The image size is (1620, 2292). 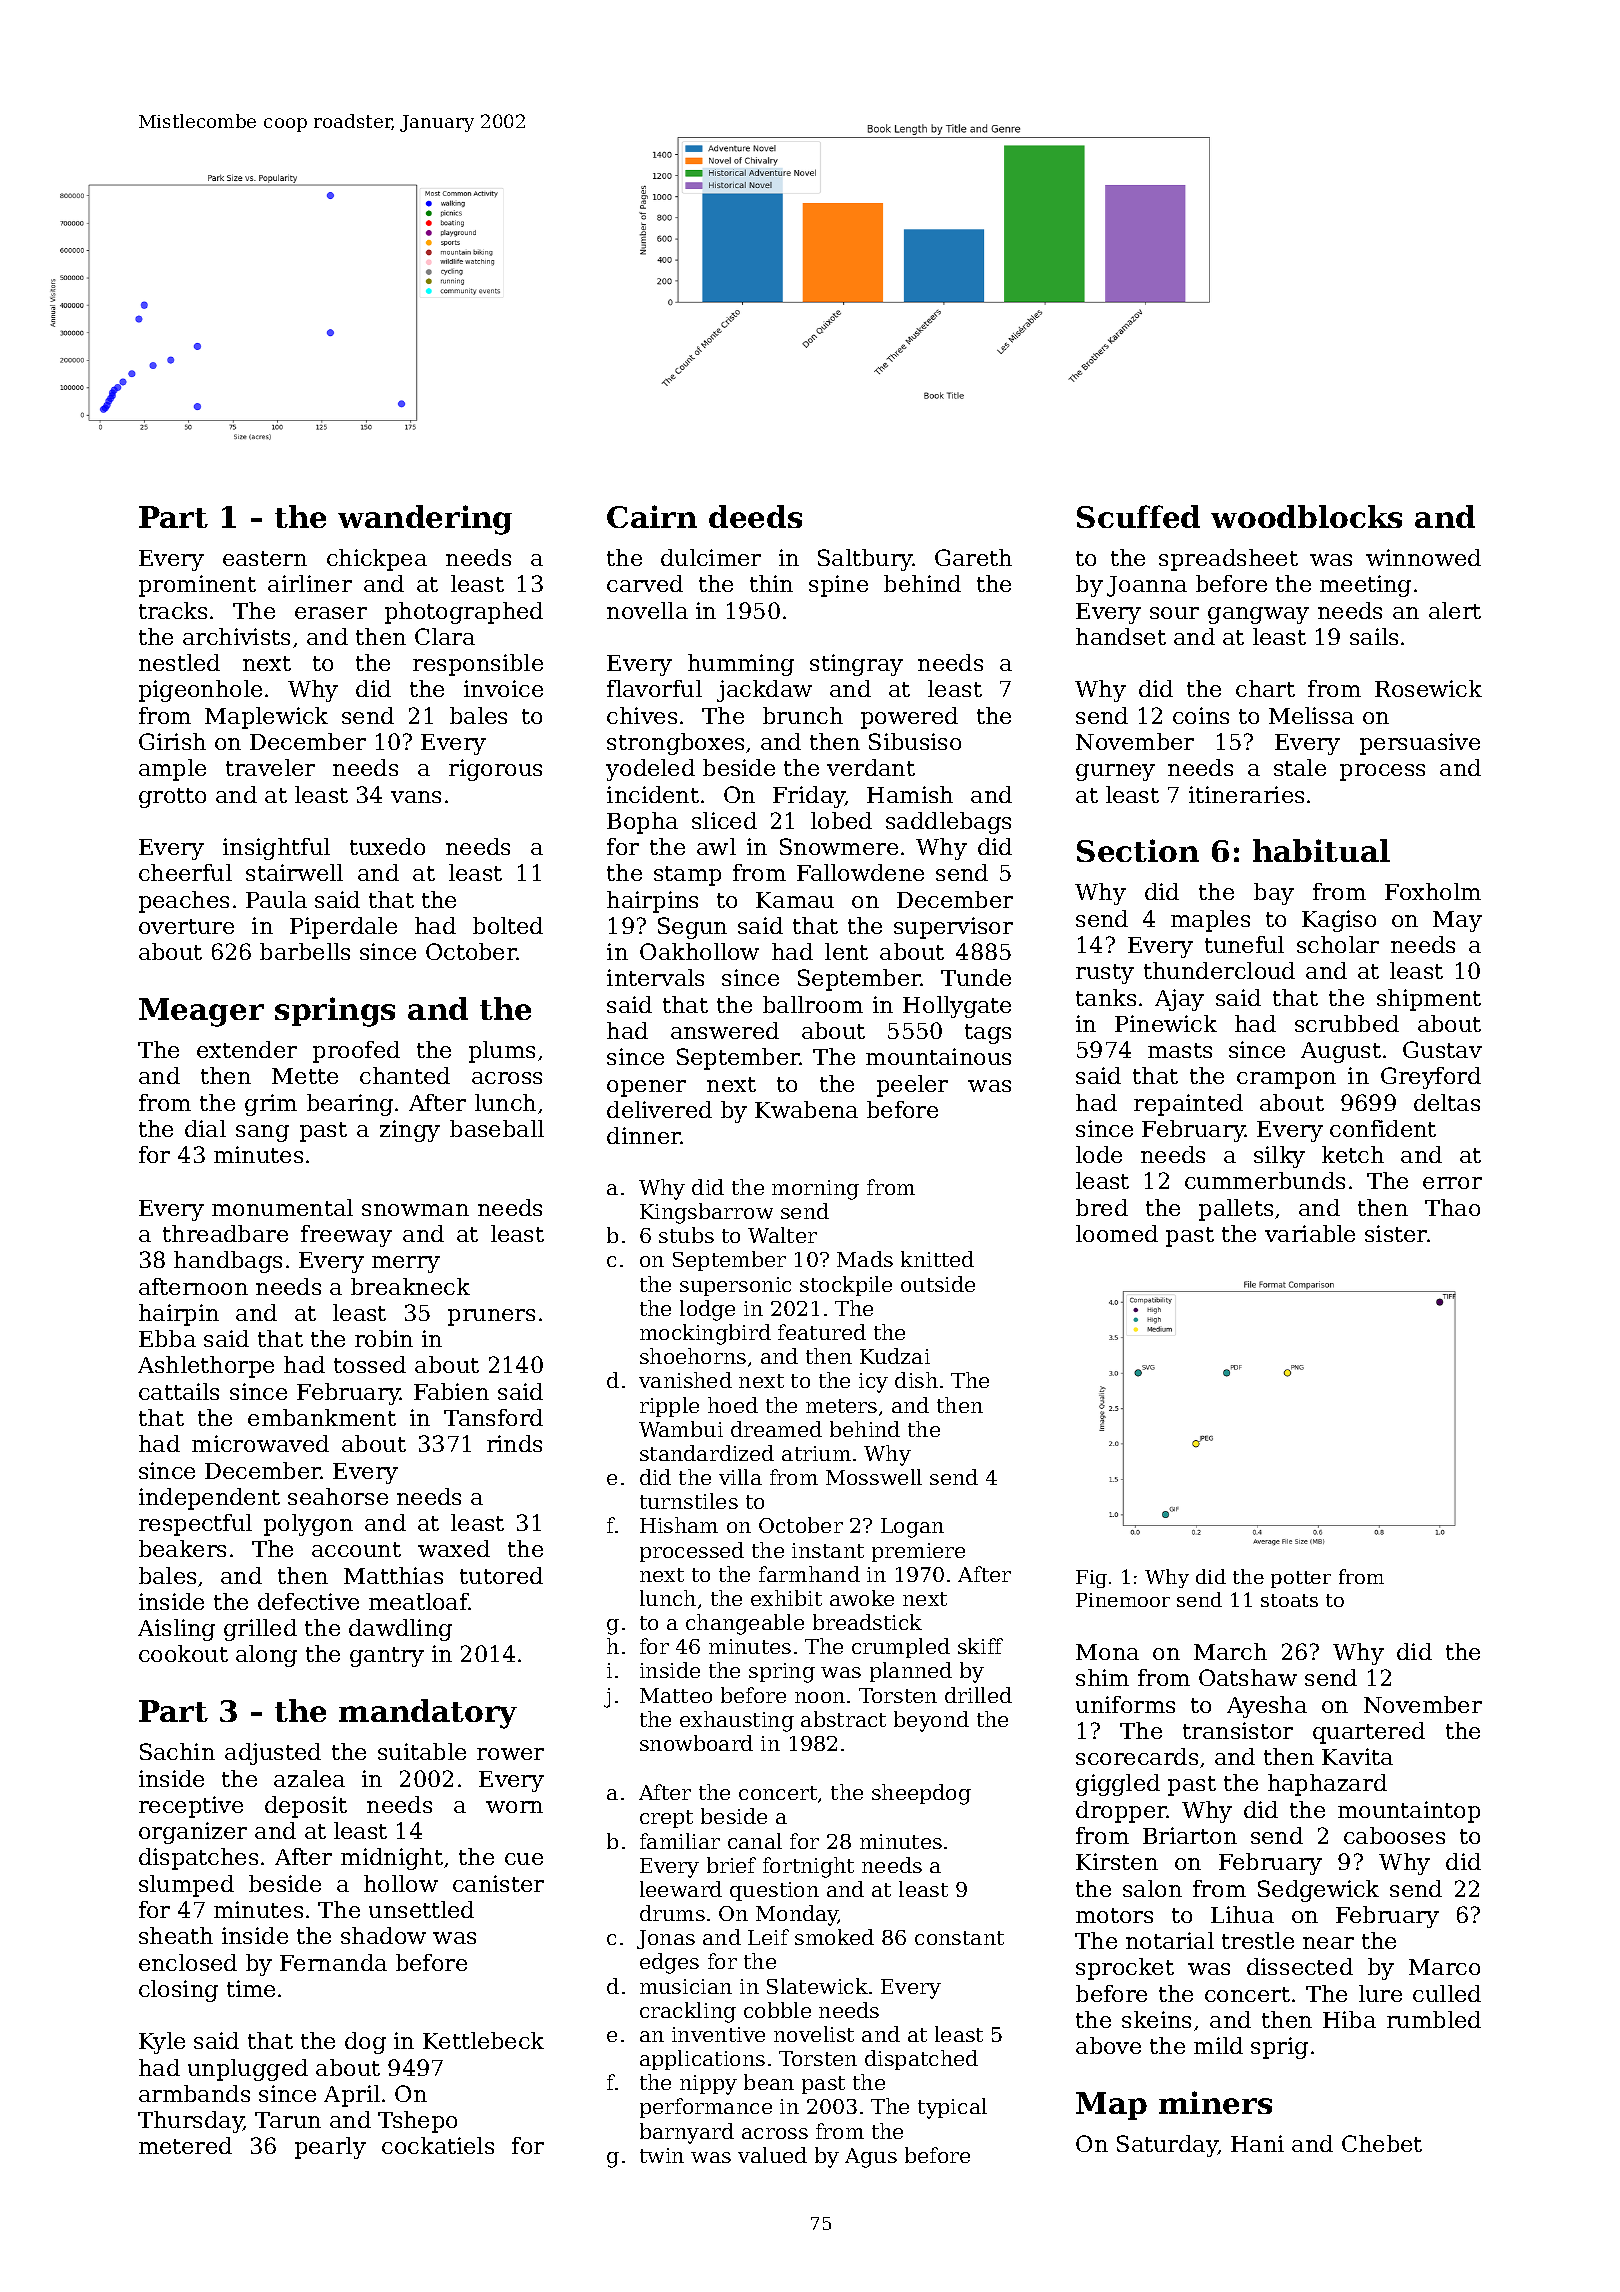 I want to click on extender, so click(x=247, y=1049).
